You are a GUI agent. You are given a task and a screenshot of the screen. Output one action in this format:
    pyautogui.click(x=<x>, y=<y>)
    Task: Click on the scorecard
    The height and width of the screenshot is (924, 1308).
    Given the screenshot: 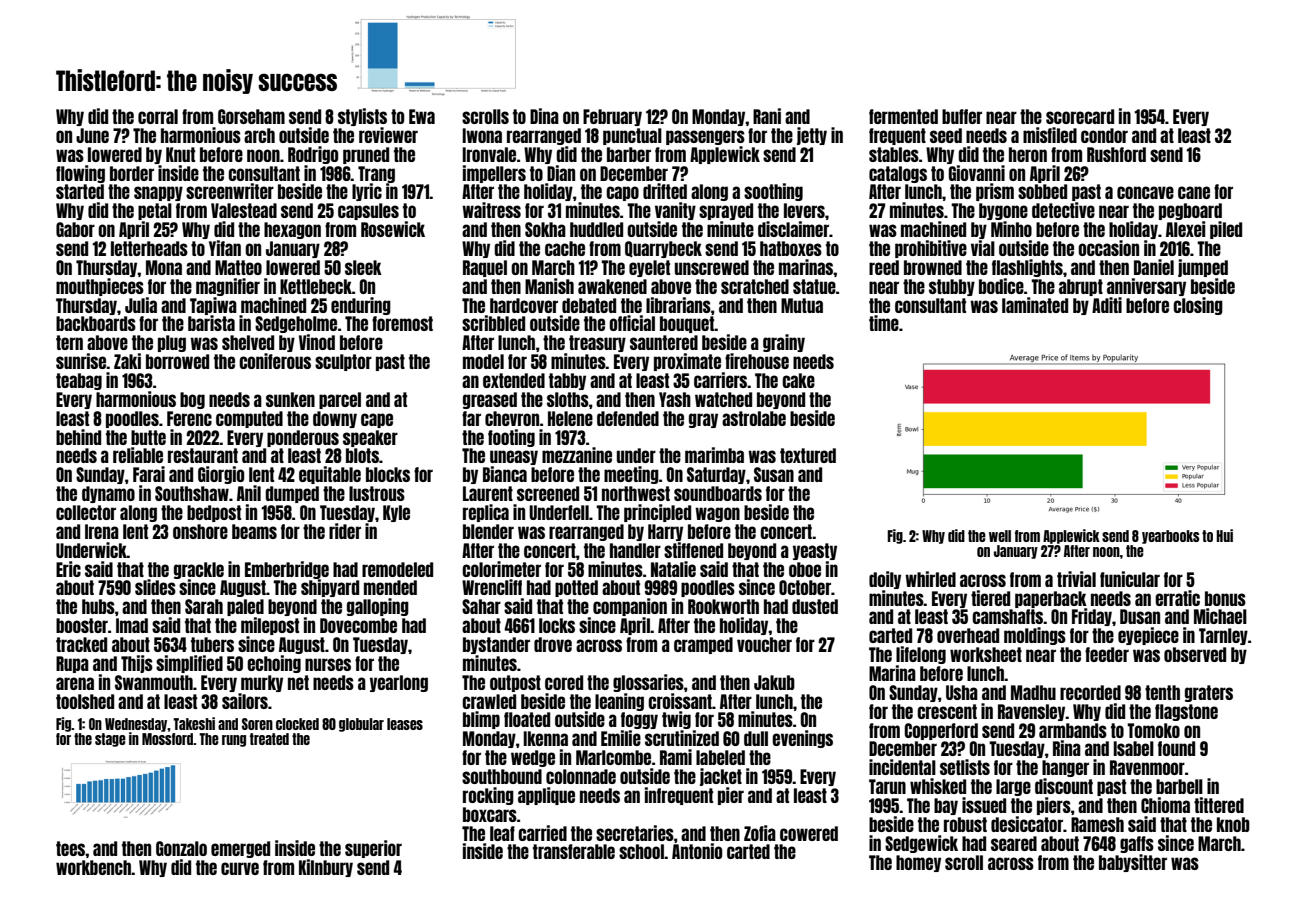 What is the action you would take?
    pyautogui.click(x=1080, y=116)
